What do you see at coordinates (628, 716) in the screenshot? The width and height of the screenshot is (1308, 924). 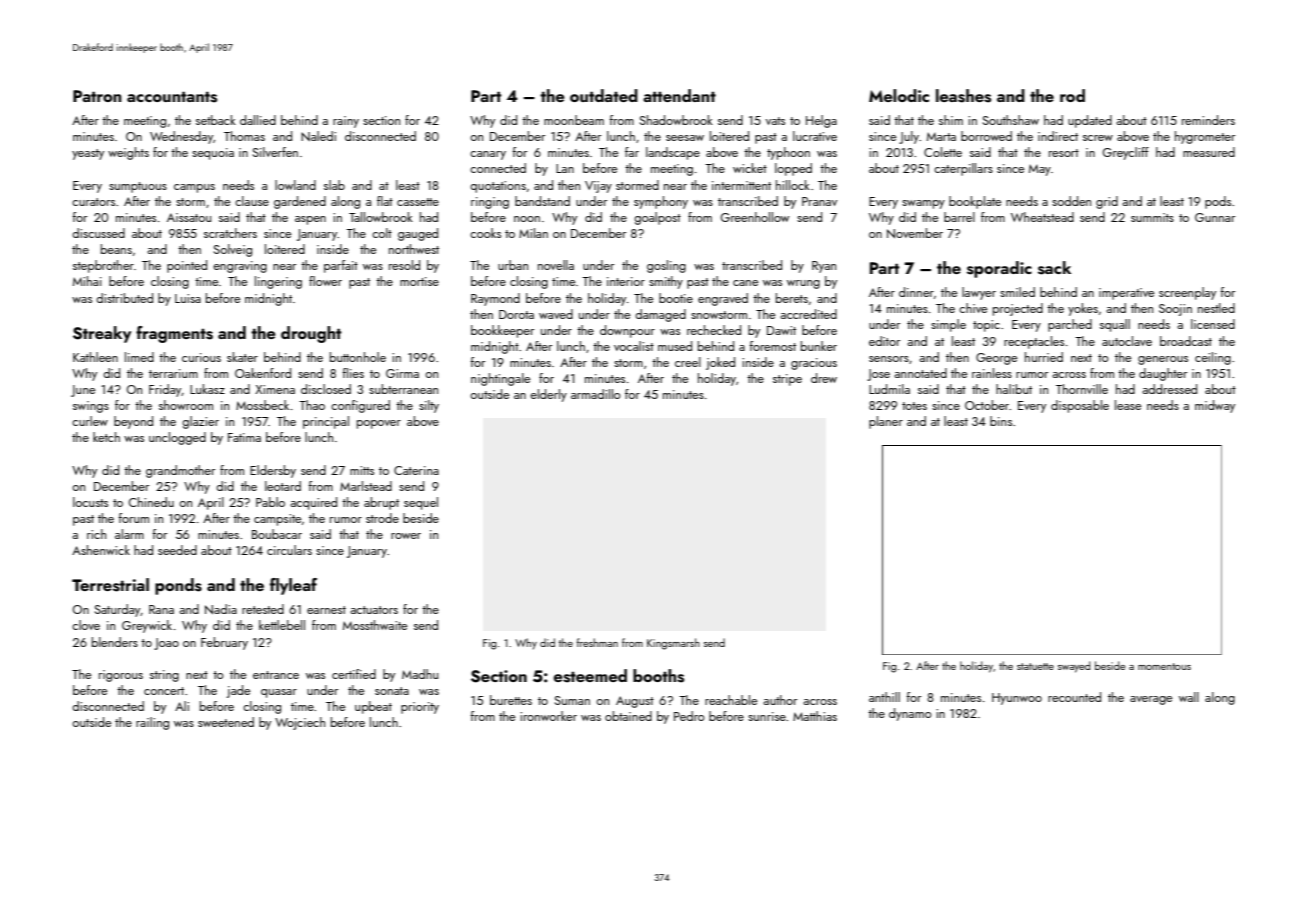 I see `obtained` at bounding box center [628, 716].
